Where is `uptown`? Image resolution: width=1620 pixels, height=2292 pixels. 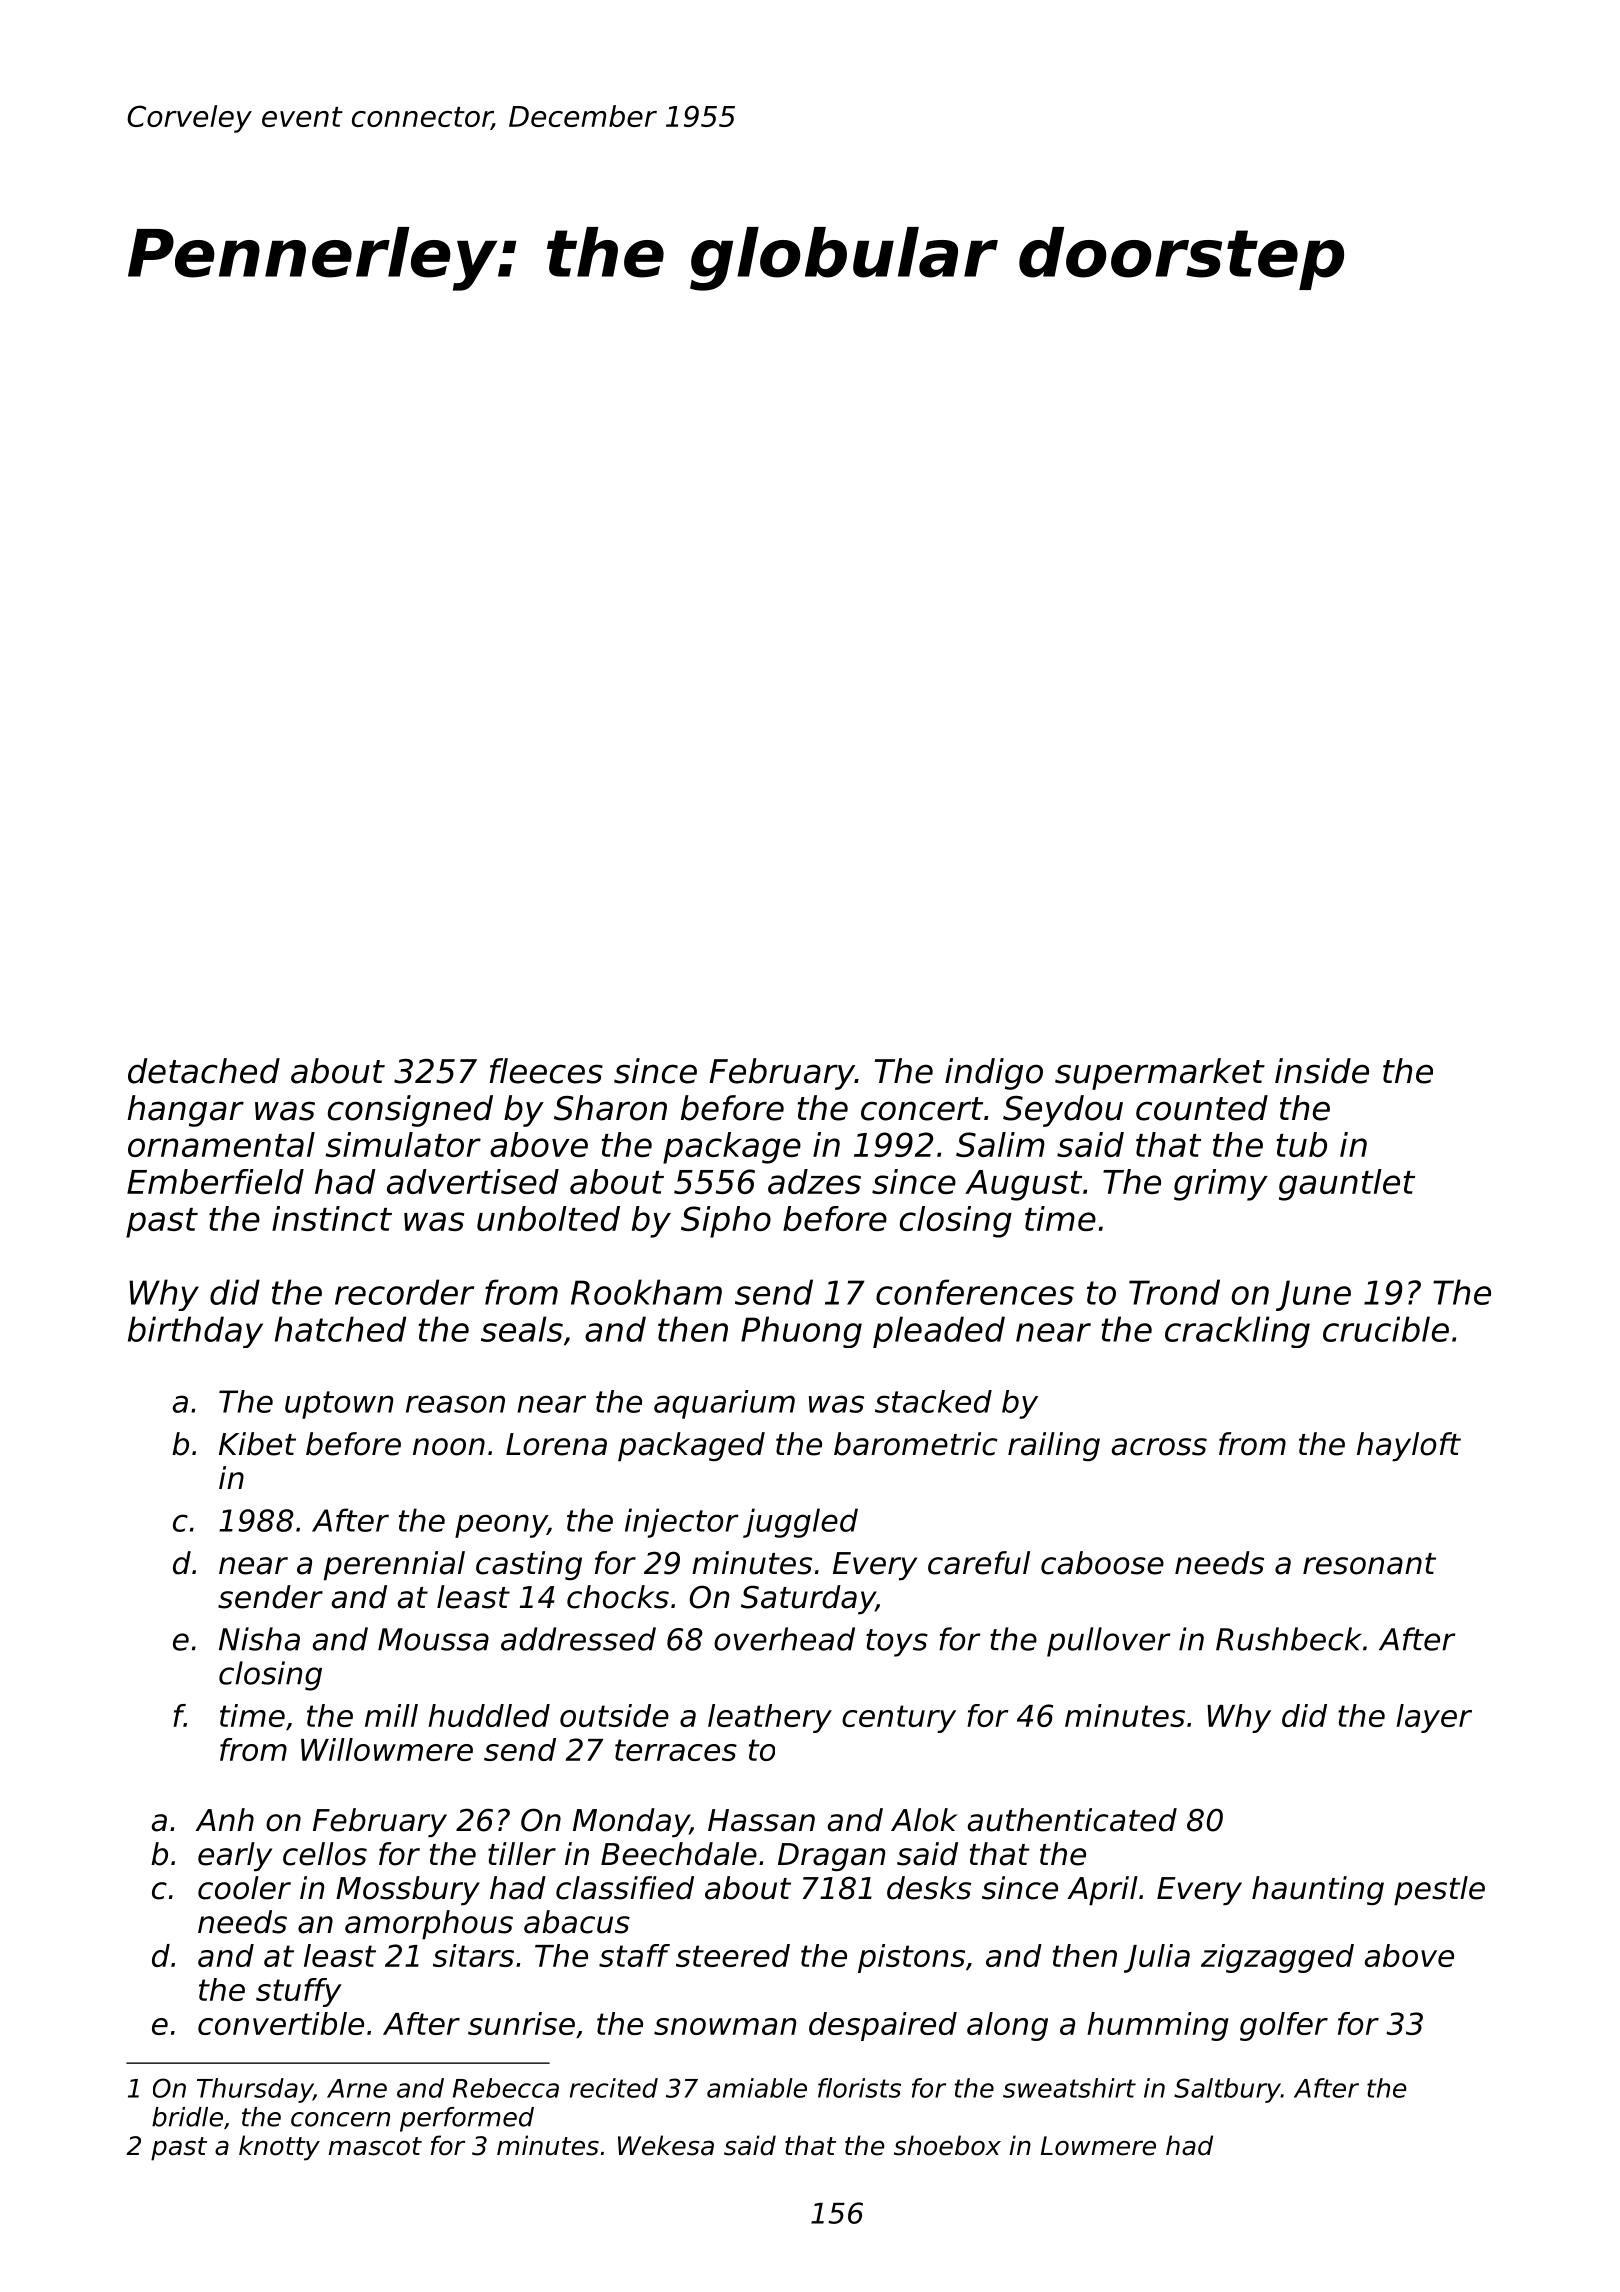
uptown is located at coordinates (339, 1405).
